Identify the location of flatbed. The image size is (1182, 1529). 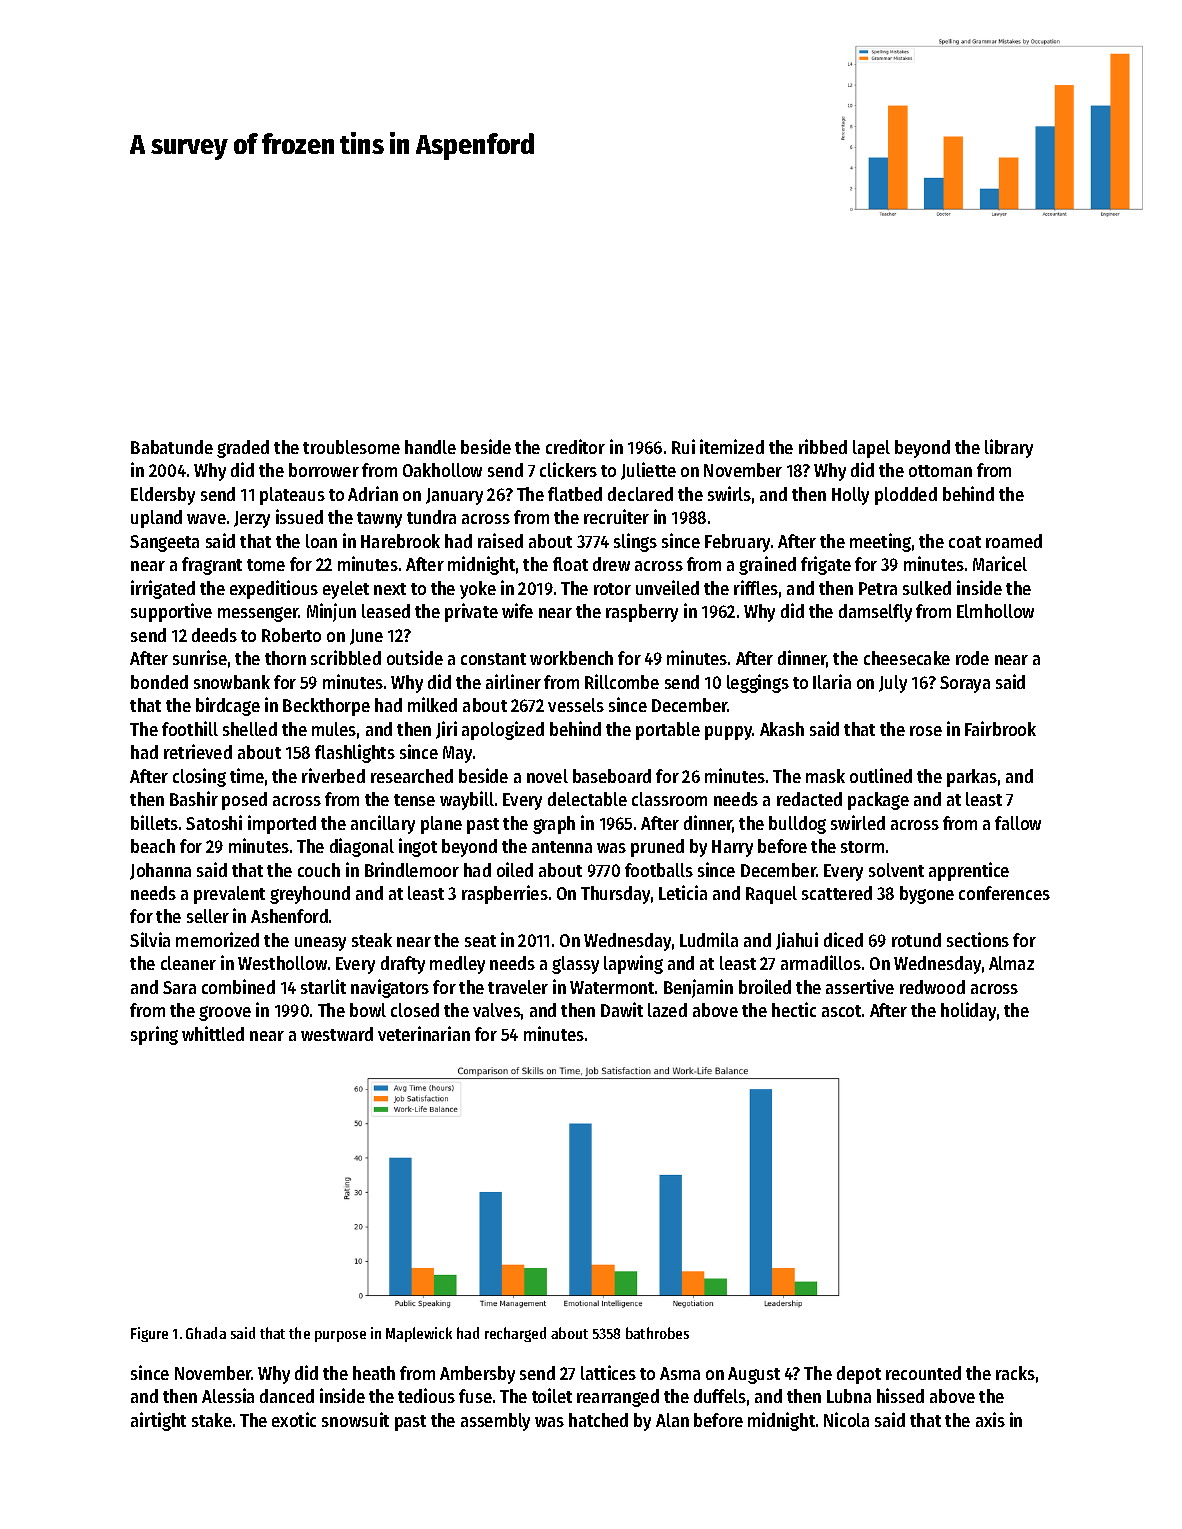
(575, 494).
